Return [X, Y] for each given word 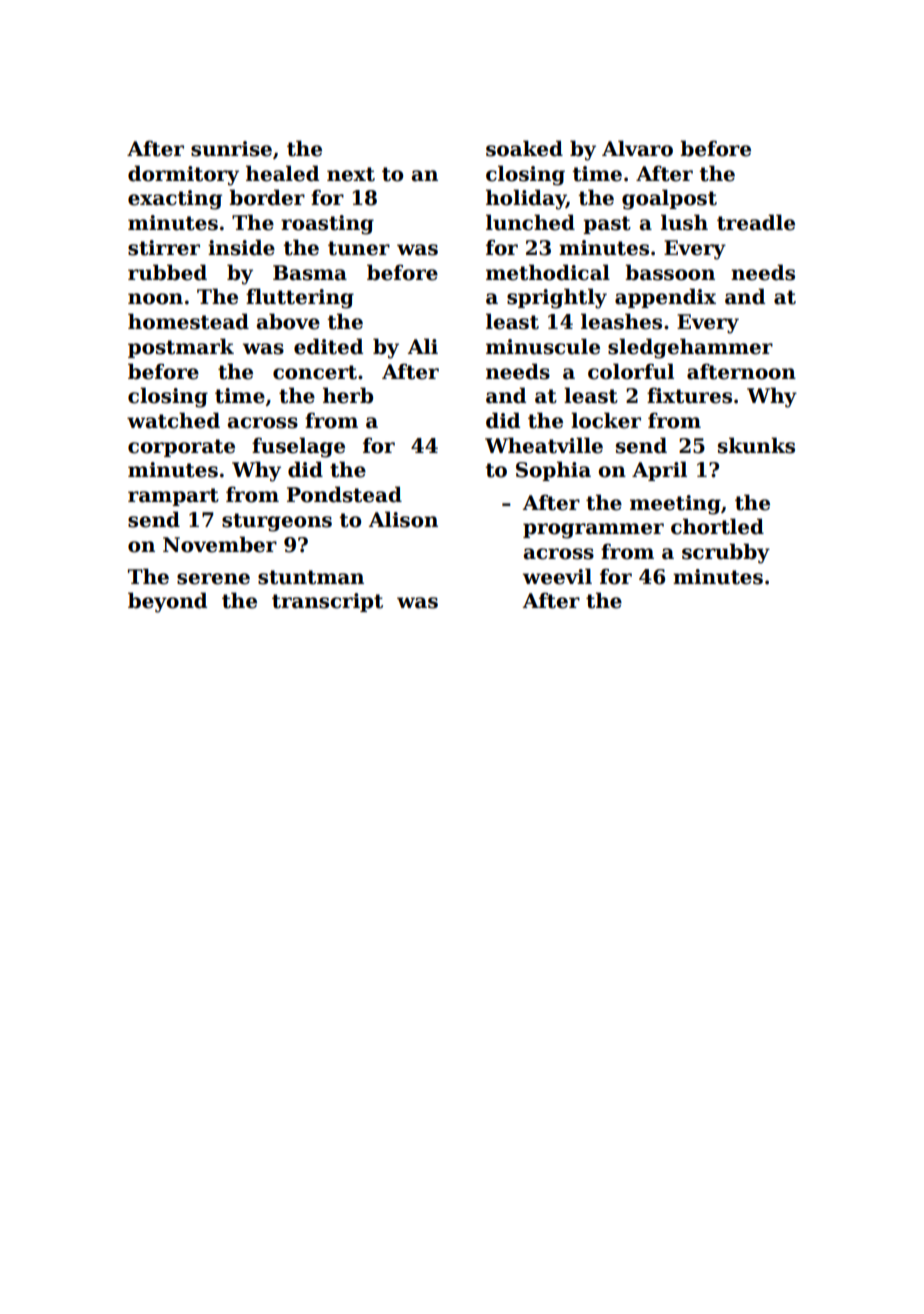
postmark [181, 348]
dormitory [183, 175]
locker [606, 420]
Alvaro [637, 148]
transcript [327, 602]
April [659, 471]
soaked [524, 148]
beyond [167, 602]
